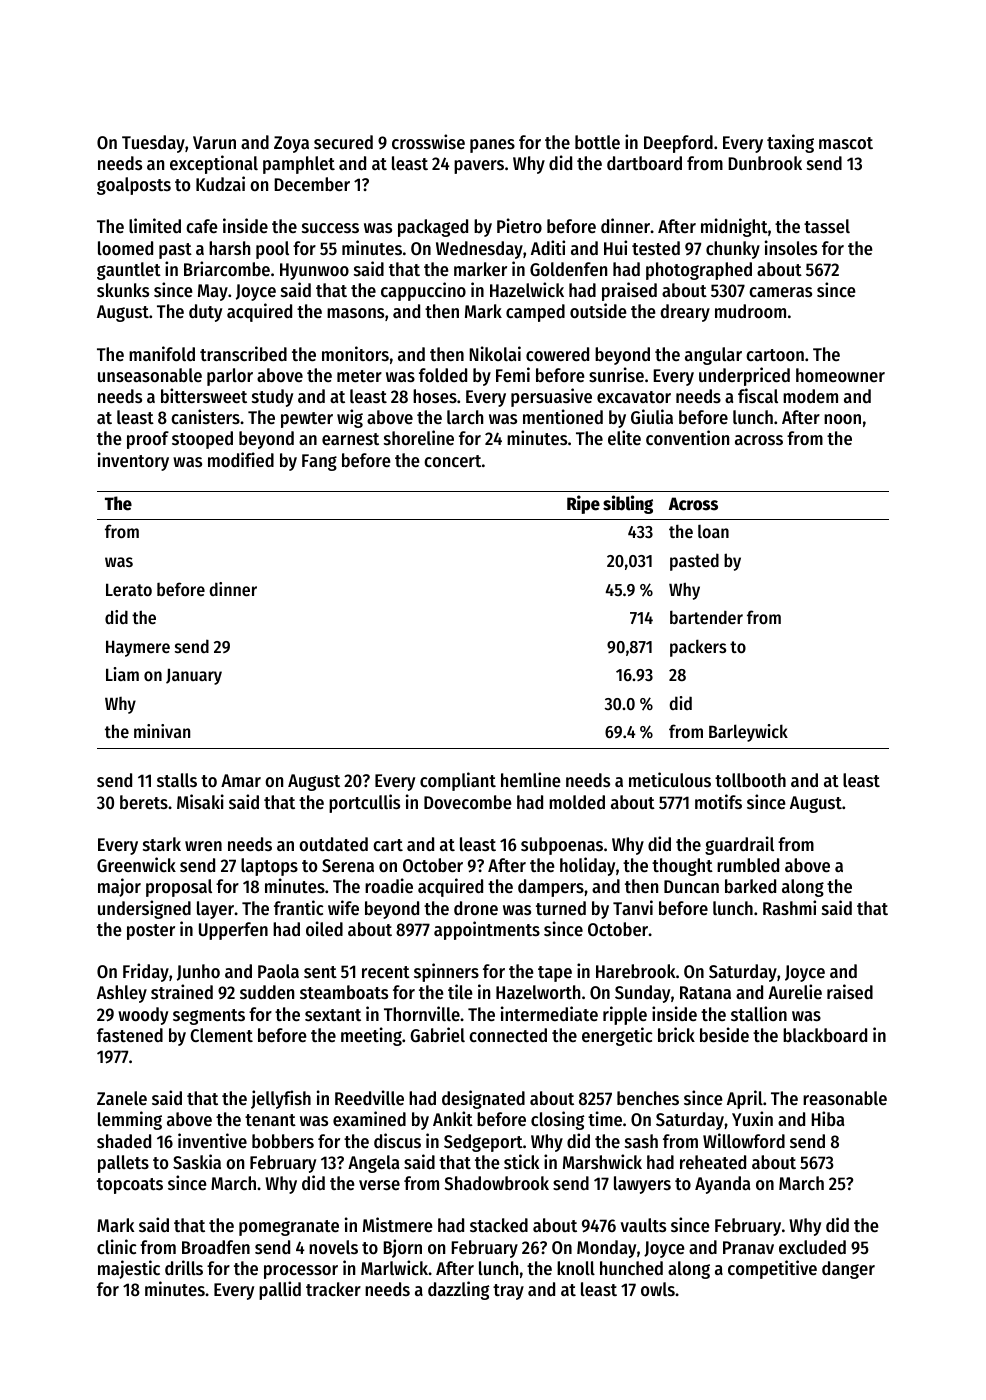 The width and height of the document is (986, 1400). Describe the element at coordinates (842, 419) in the document. I see `noon` at that location.
